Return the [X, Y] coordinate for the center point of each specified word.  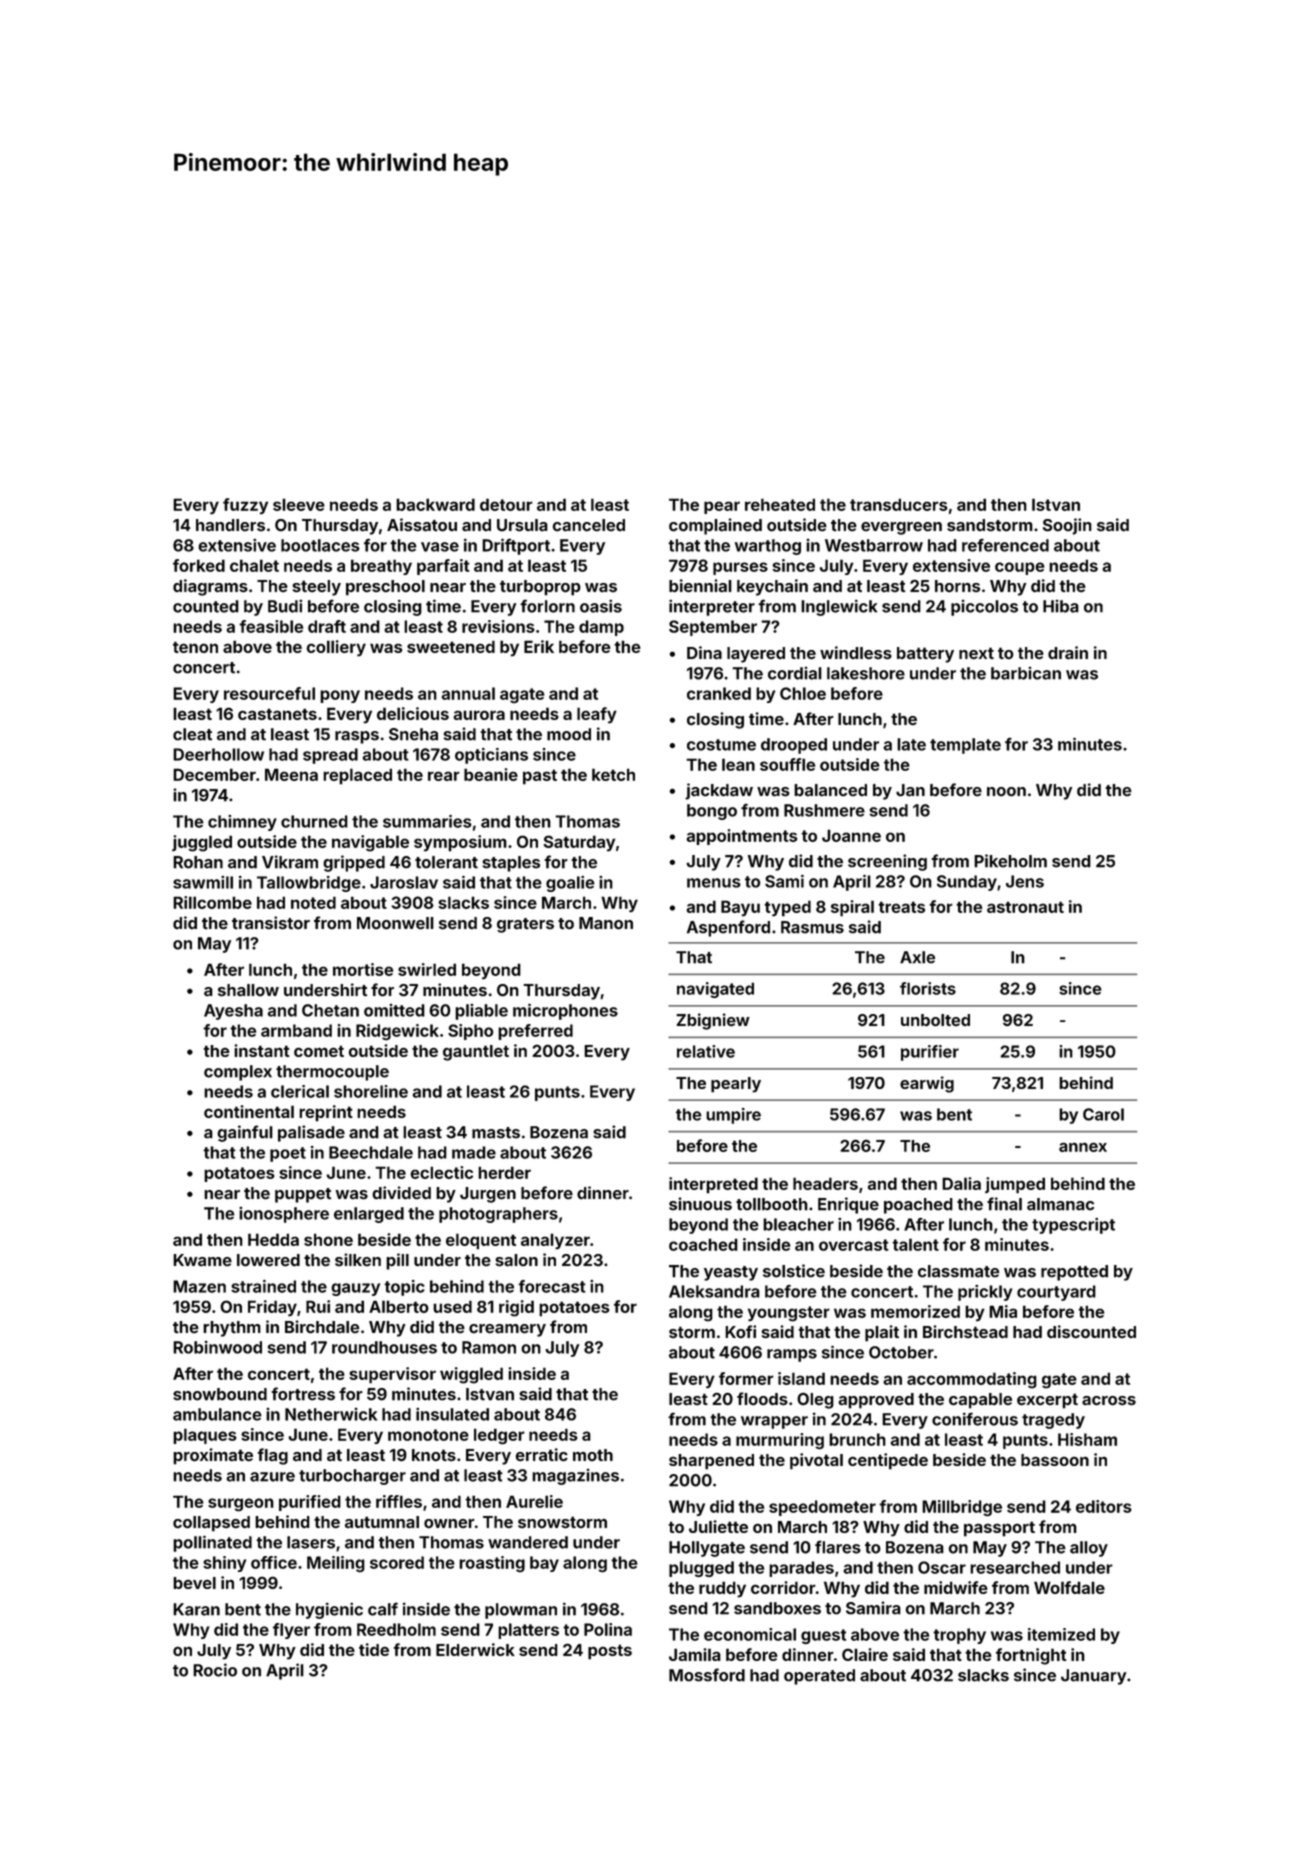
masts [496, 1133]
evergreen [901, 528]
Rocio [215, 1670]
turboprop [540, 588]
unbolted [935, 1020]
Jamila [695, 1654]
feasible [271, 626]
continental [249, 1111]
